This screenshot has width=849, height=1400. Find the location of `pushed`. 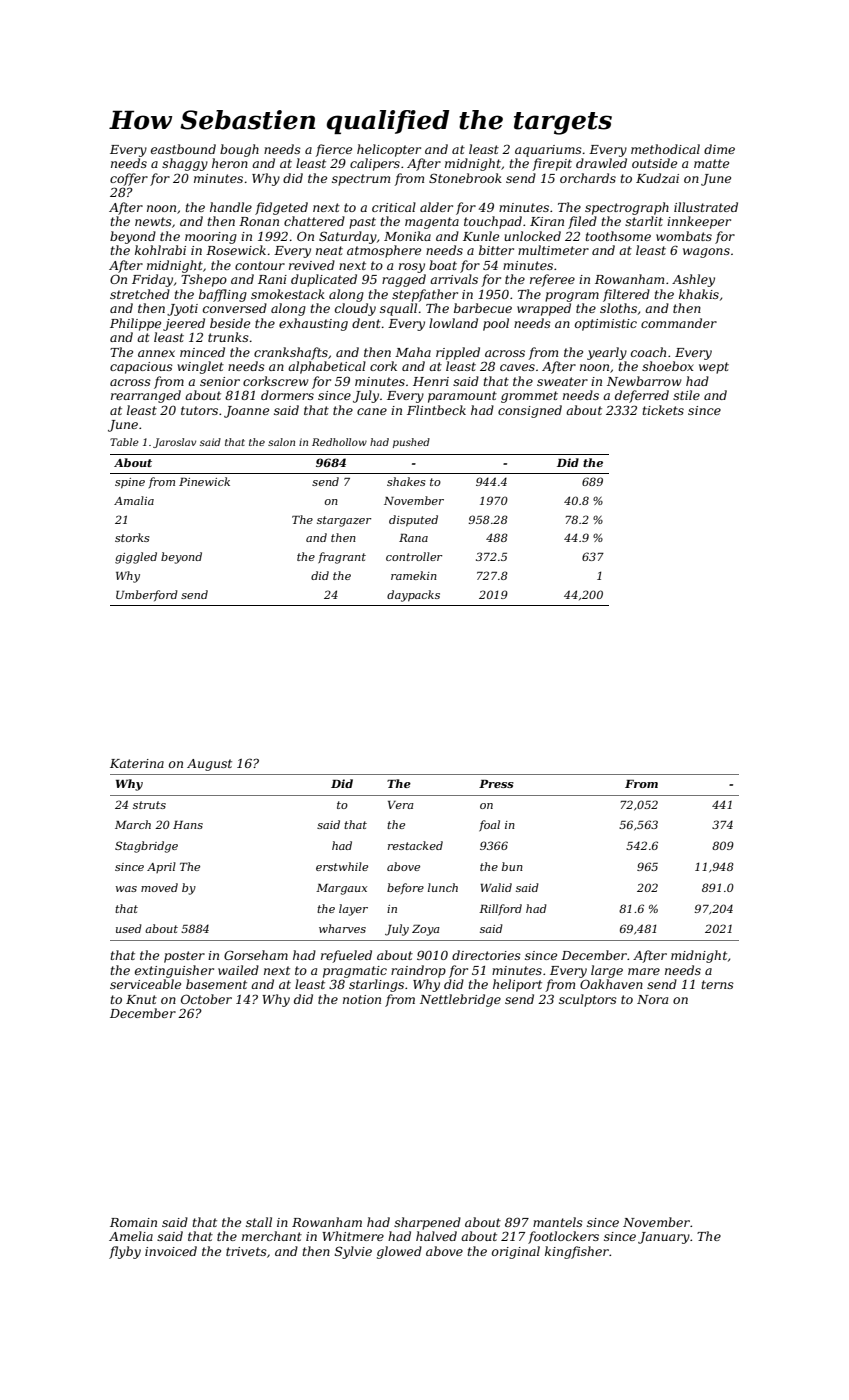

pushed is located at coordinates (411, 443).
